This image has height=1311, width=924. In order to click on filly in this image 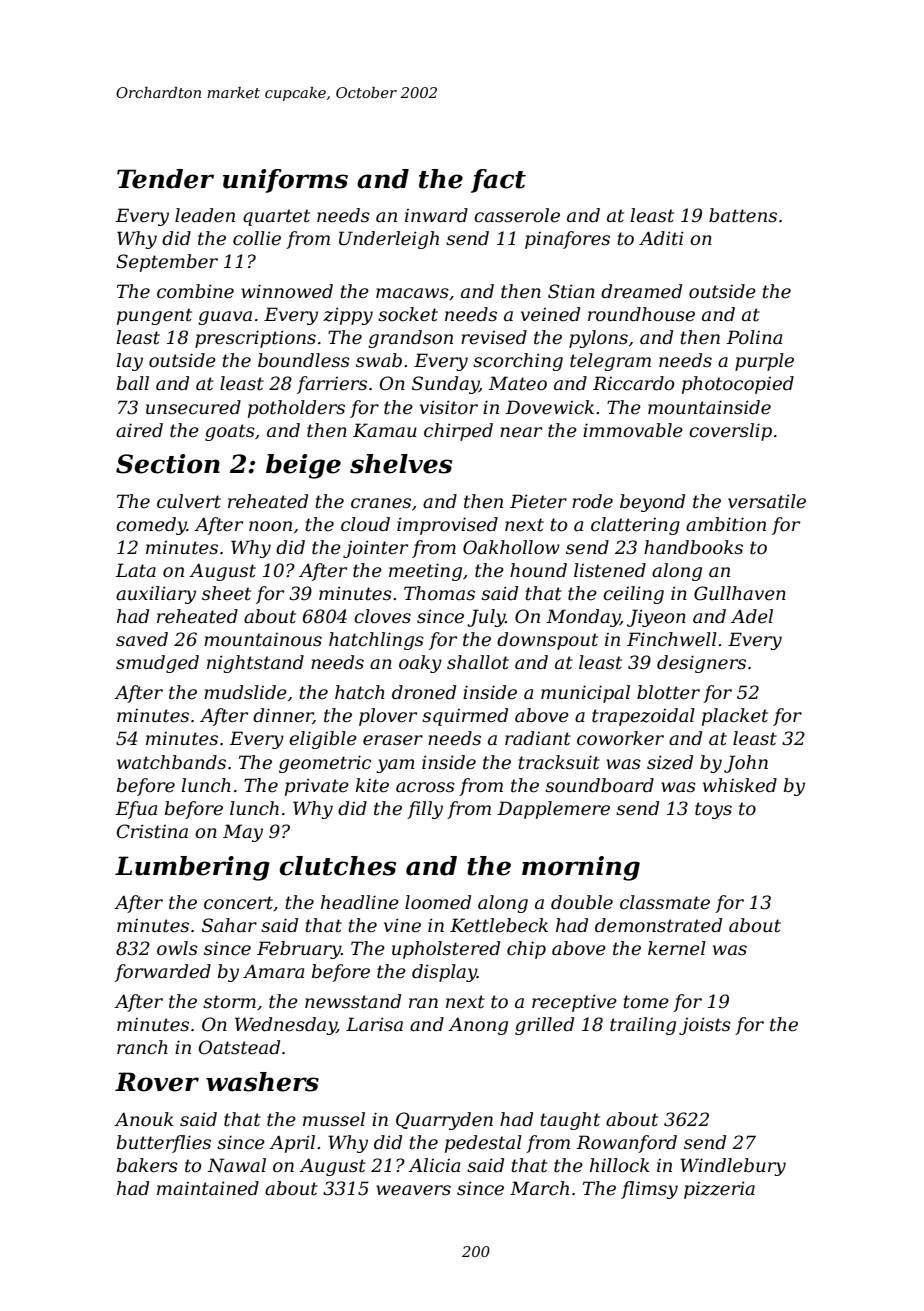, I will do `click(425, 810)`.
